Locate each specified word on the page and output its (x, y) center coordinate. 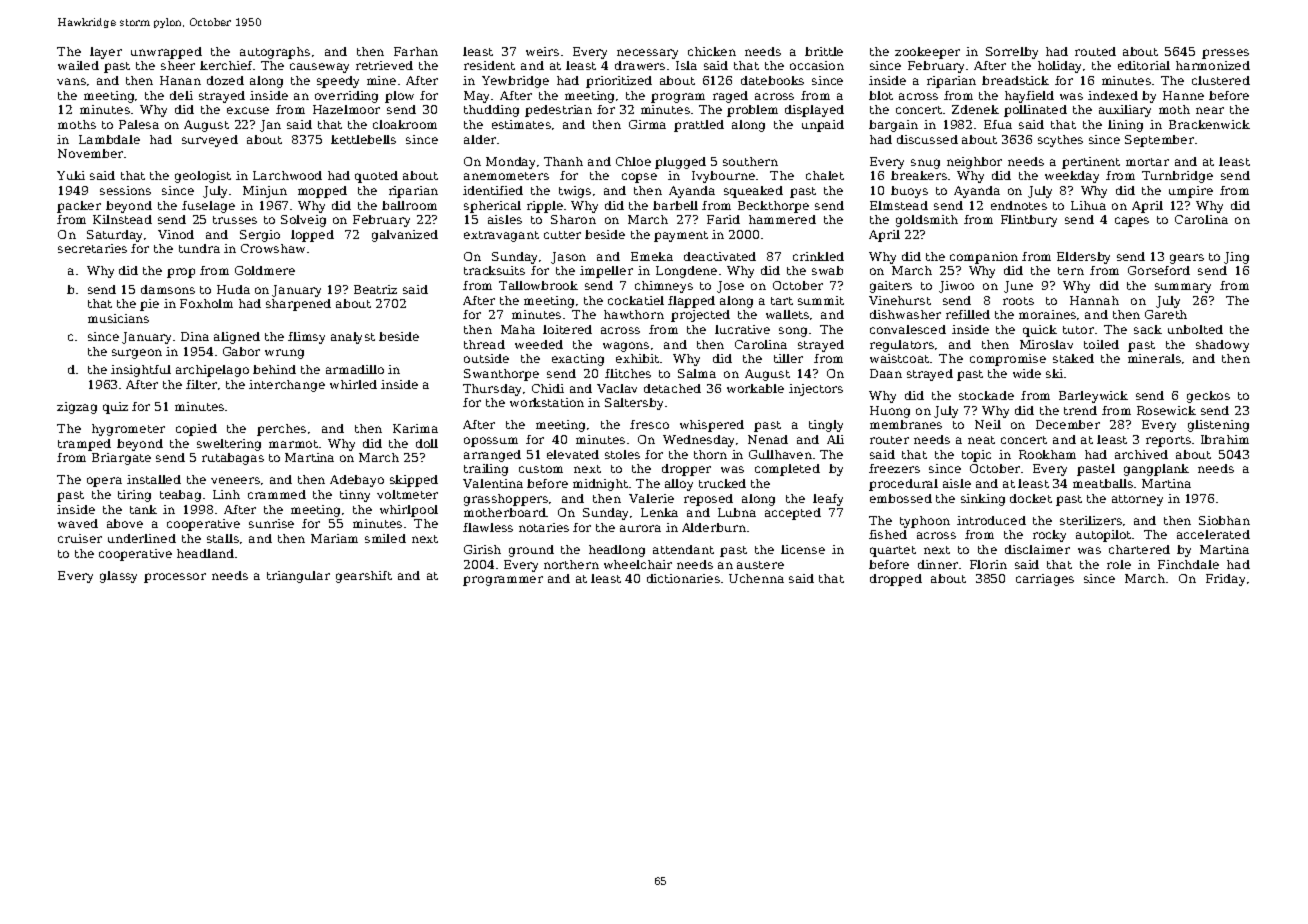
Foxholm (206, 303)
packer (79, 207)
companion (984, 258)
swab (827, 270)
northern (571, 564)
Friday (1225, 580)
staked (1073, 358)
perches (281, 430)
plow (399, 97)
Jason (568, 258)
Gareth (1166, 314)
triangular (298, 577)
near (1210, 110)
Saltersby (634, 404)
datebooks (772, 80)
